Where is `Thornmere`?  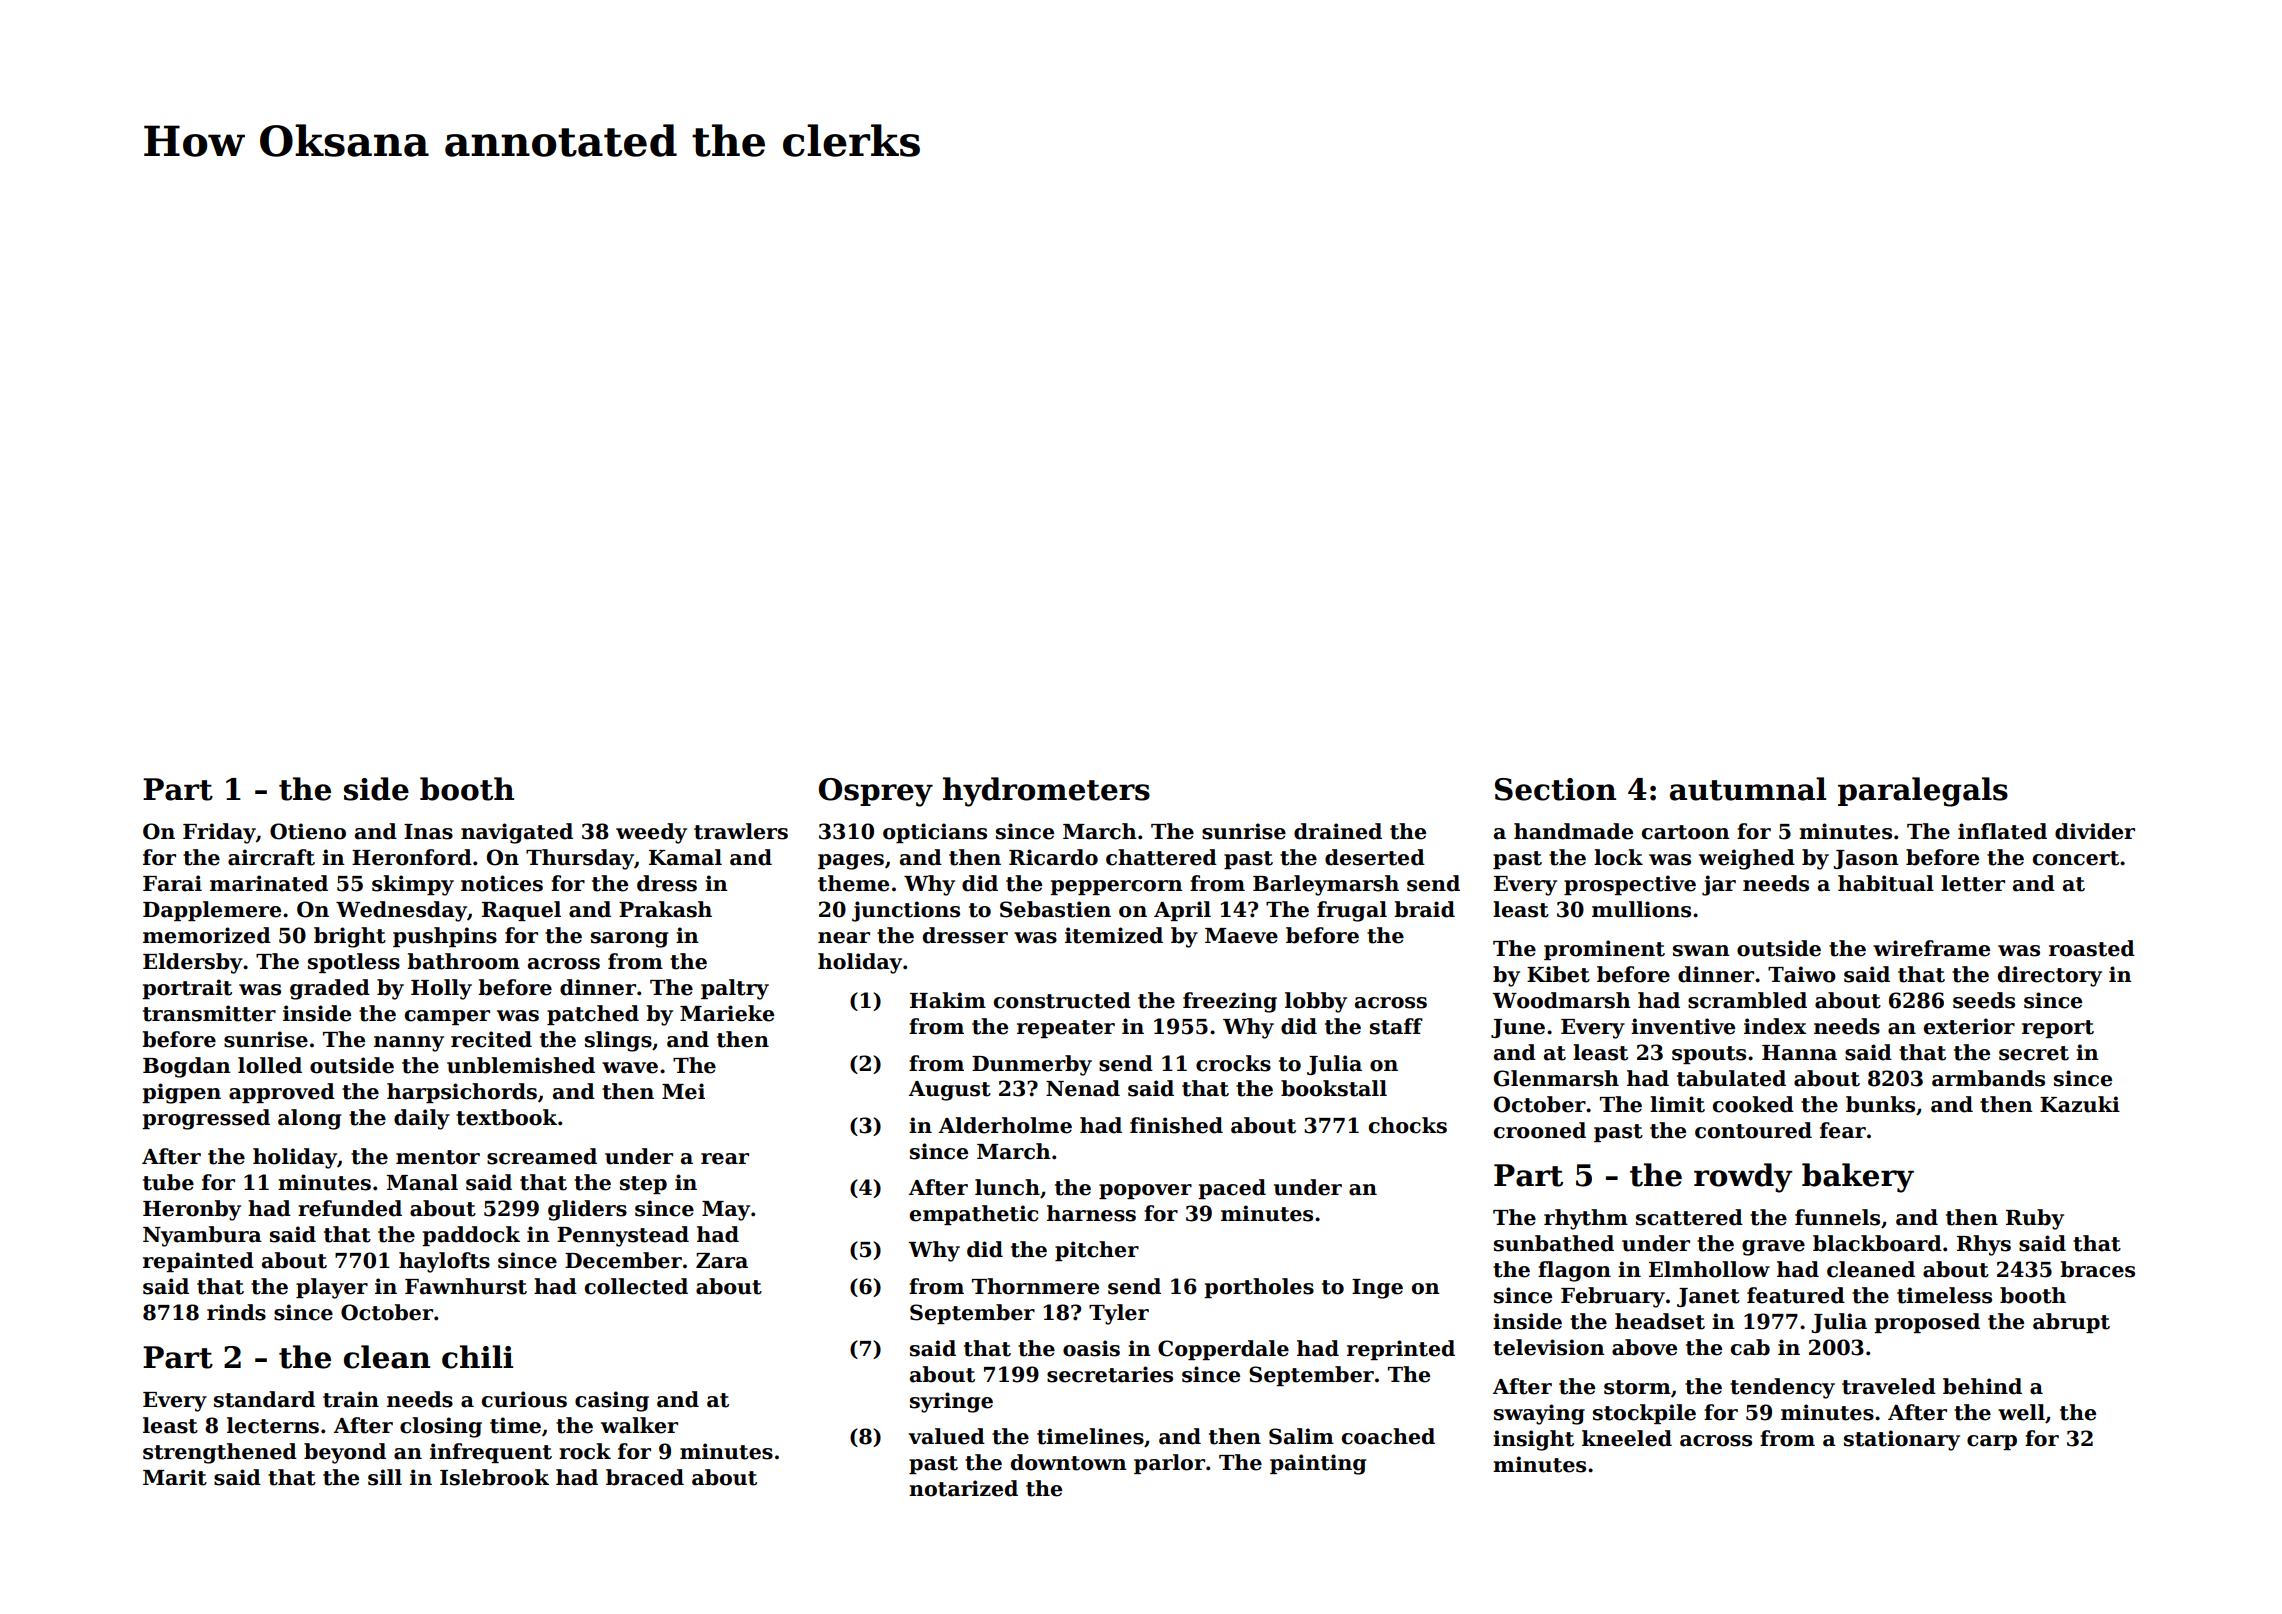
Thornmere is located at coordinates (1035, 1286).
